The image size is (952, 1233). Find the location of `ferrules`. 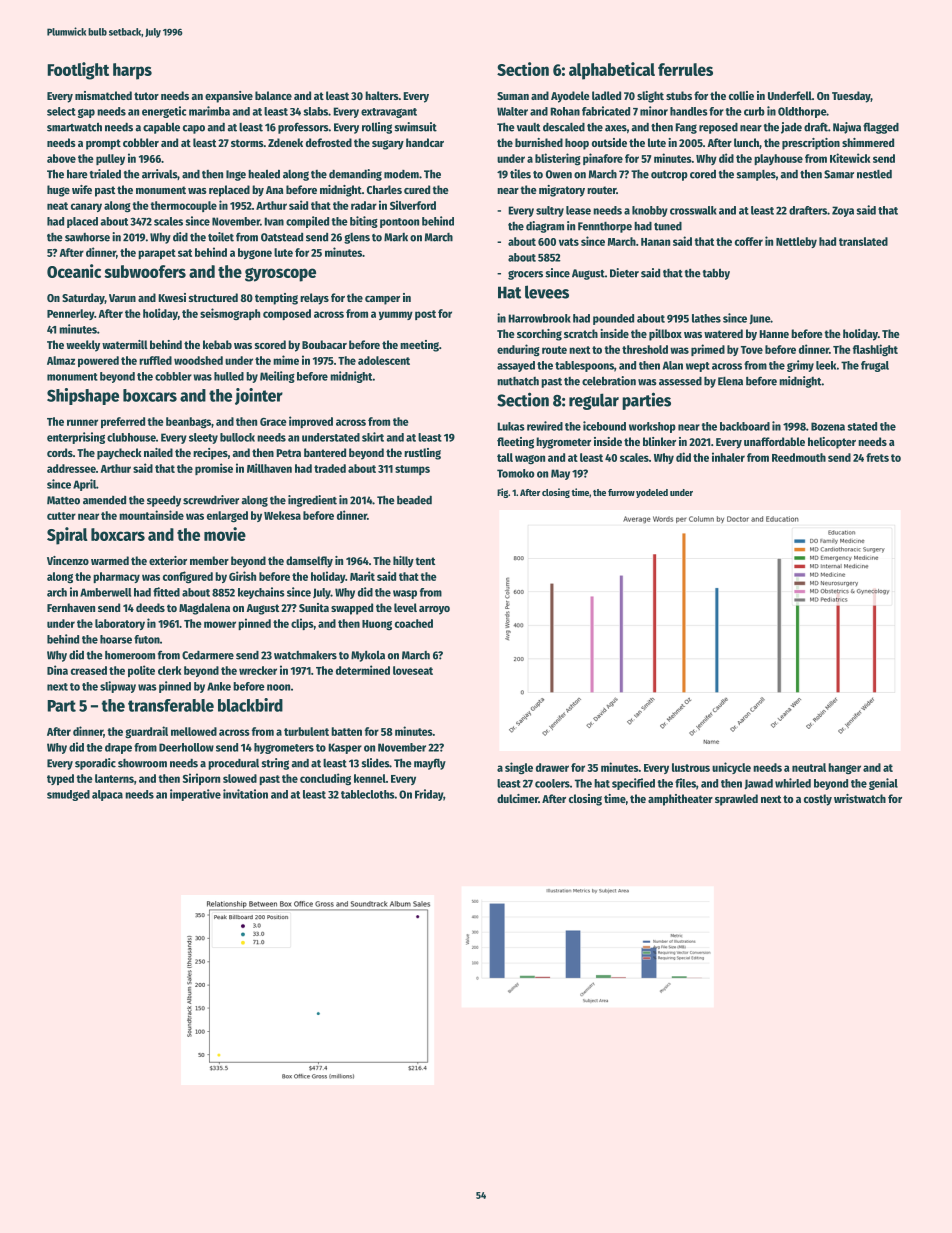

ferrules is located at coordinates (685, 69).
